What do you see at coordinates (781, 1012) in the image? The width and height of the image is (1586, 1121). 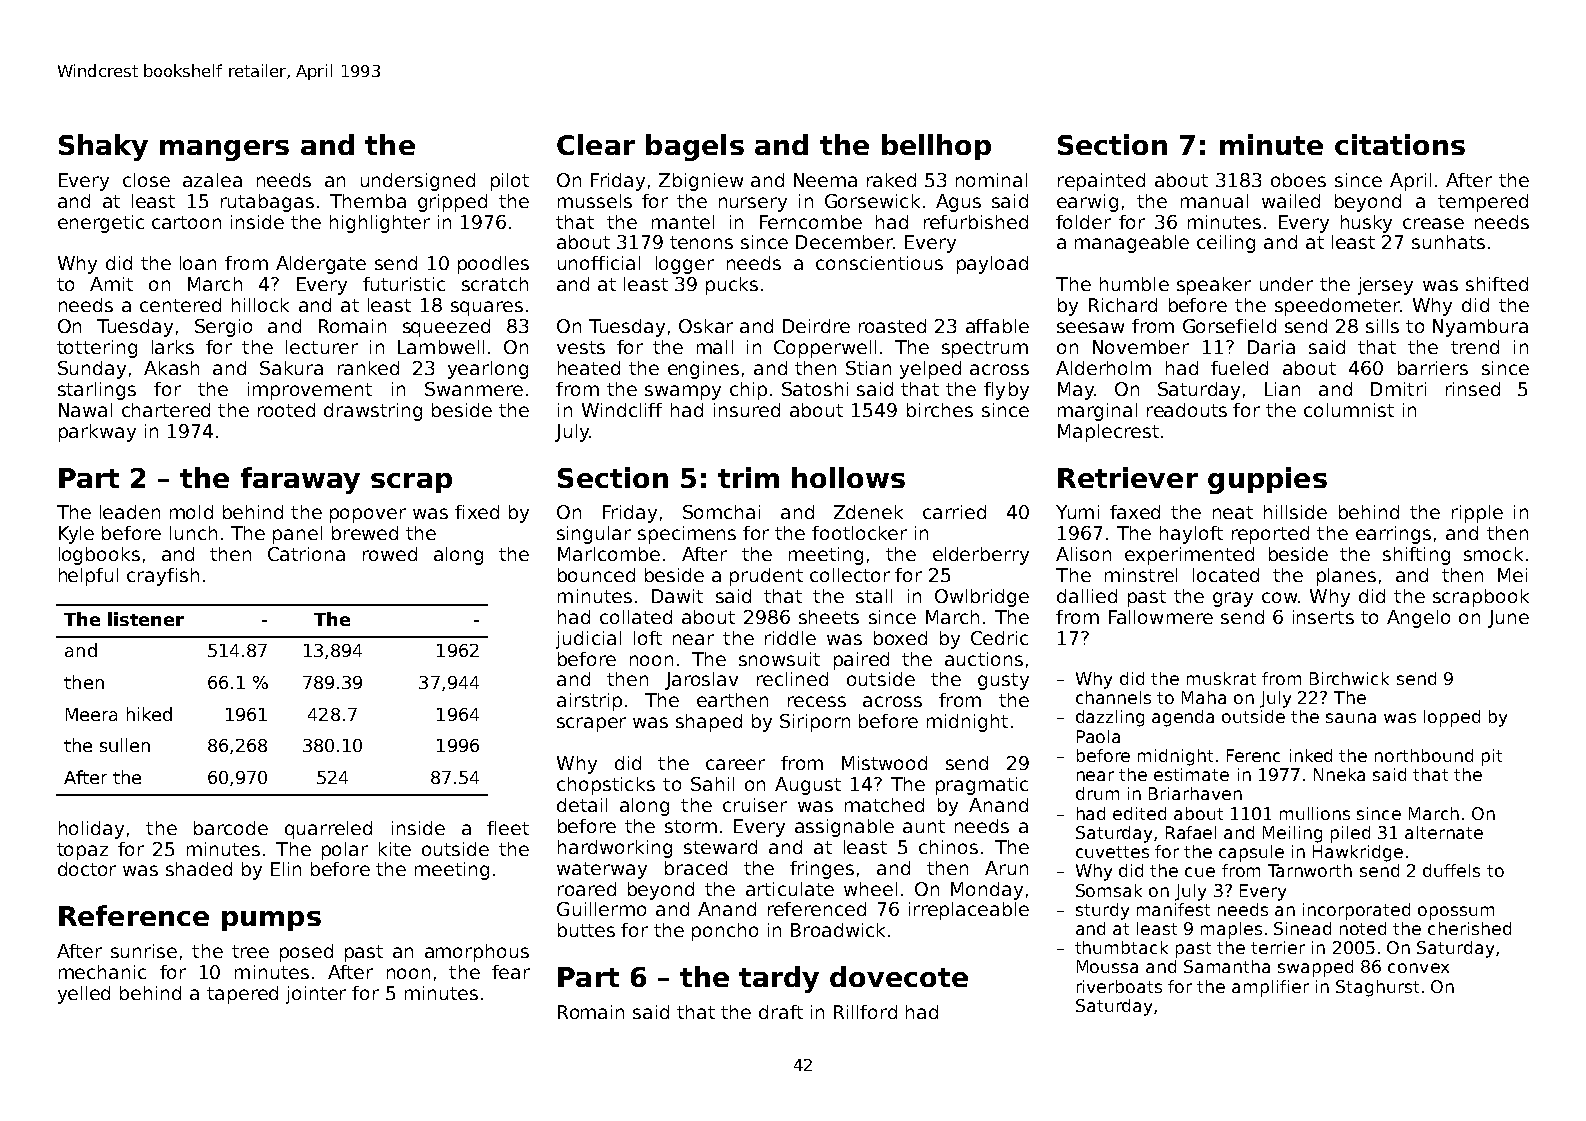 I see `draft` at bounding box center [781, 1012].
